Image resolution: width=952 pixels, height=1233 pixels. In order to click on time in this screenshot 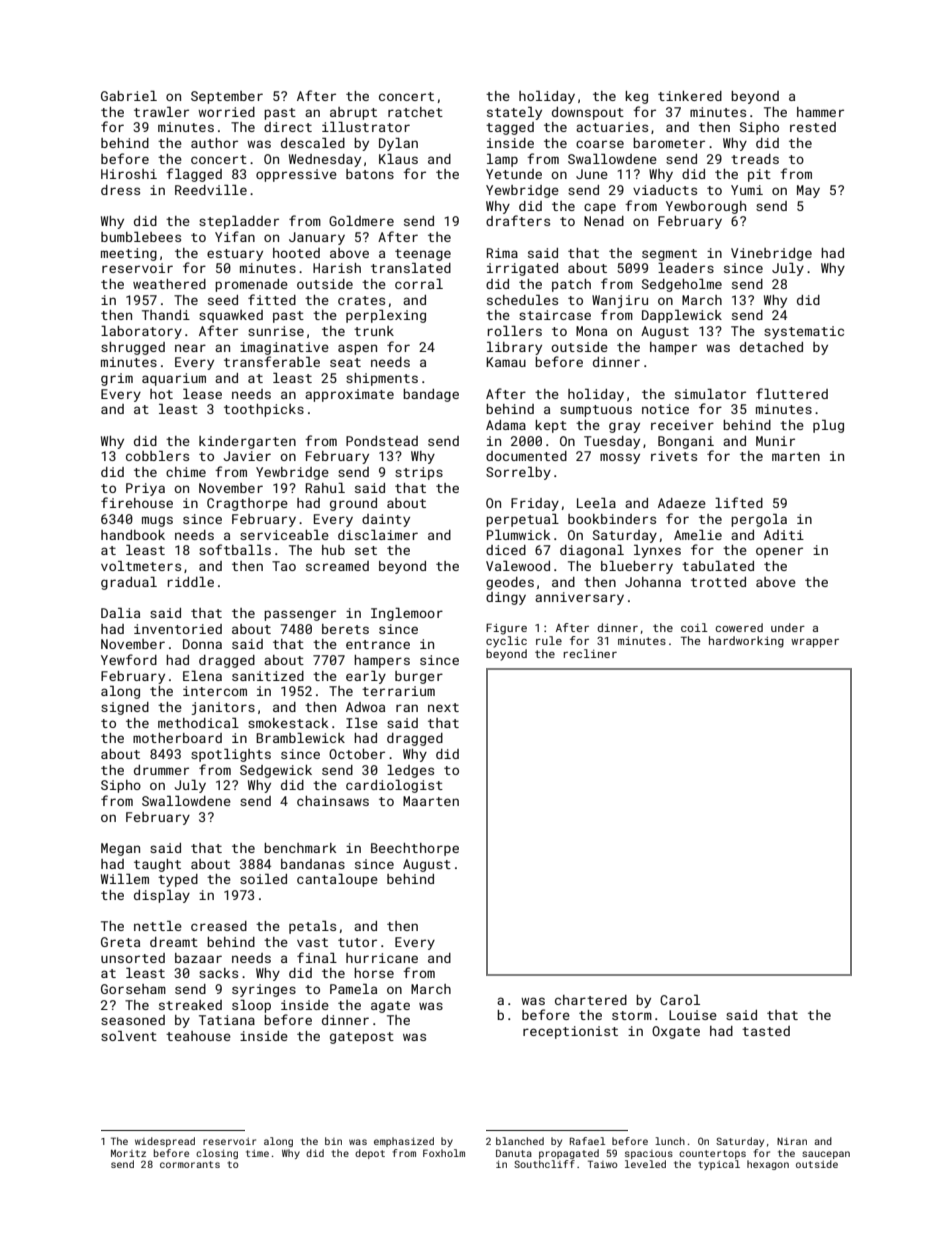, I will do `click(257, 1153)`.
